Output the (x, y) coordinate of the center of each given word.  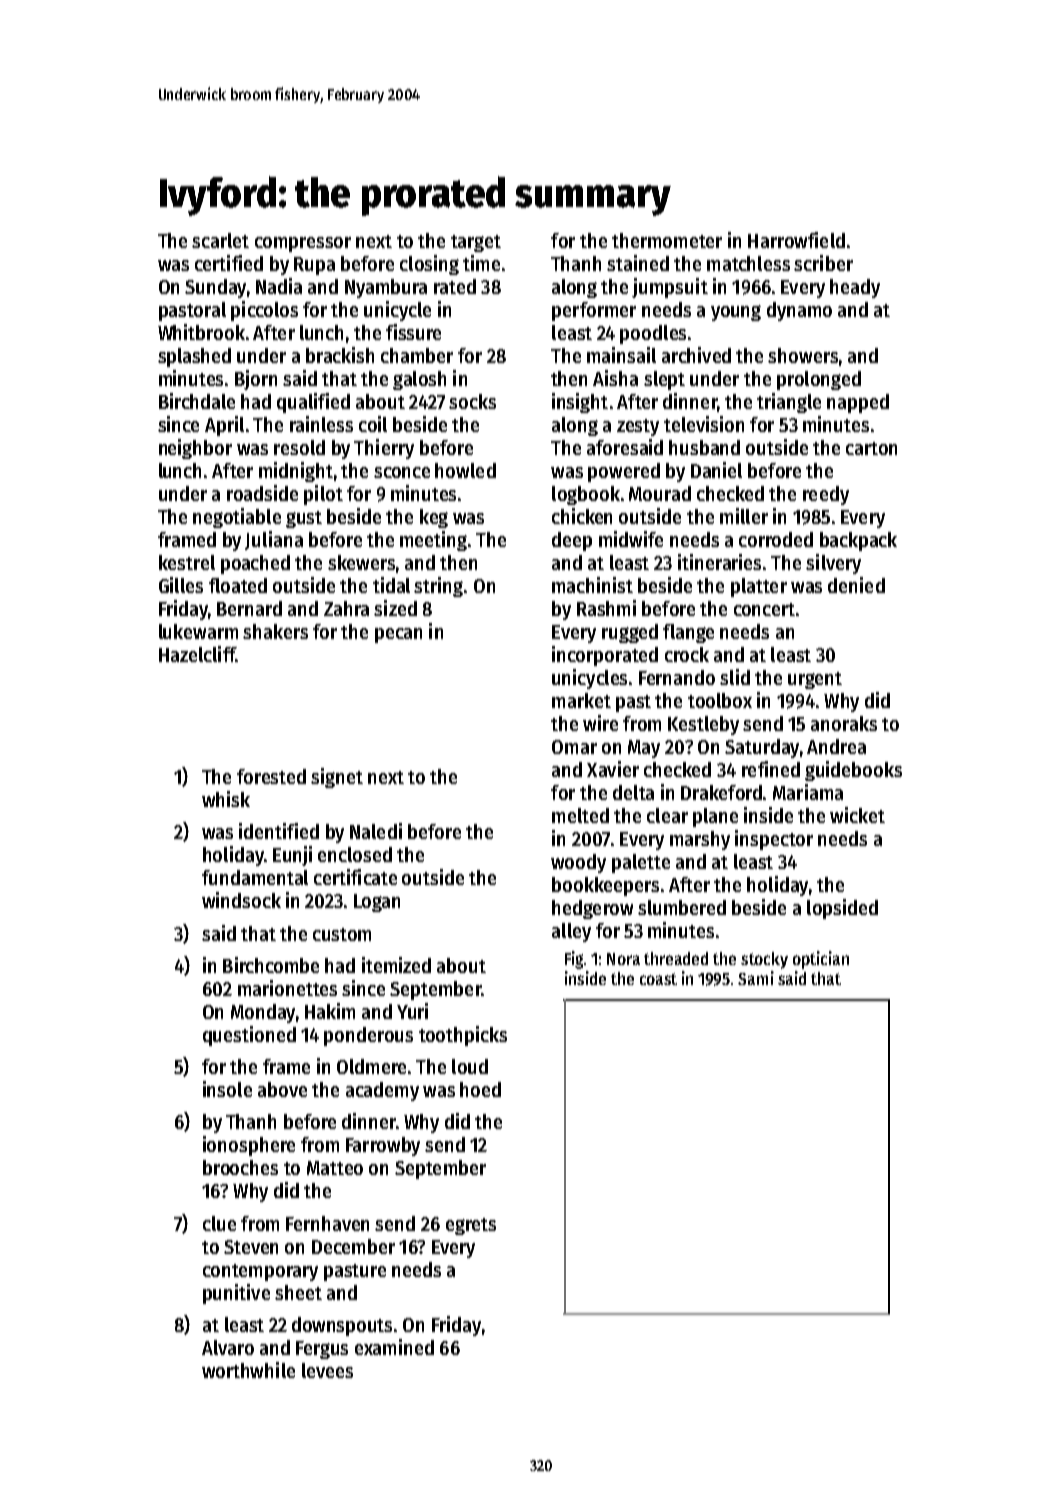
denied (856, 585)
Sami (756, 978)
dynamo (799, 311)
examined (394, 1347)
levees (327, 1370)
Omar (574, 747)
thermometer (667, 240)
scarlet (220, 240)
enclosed (355, 854)
